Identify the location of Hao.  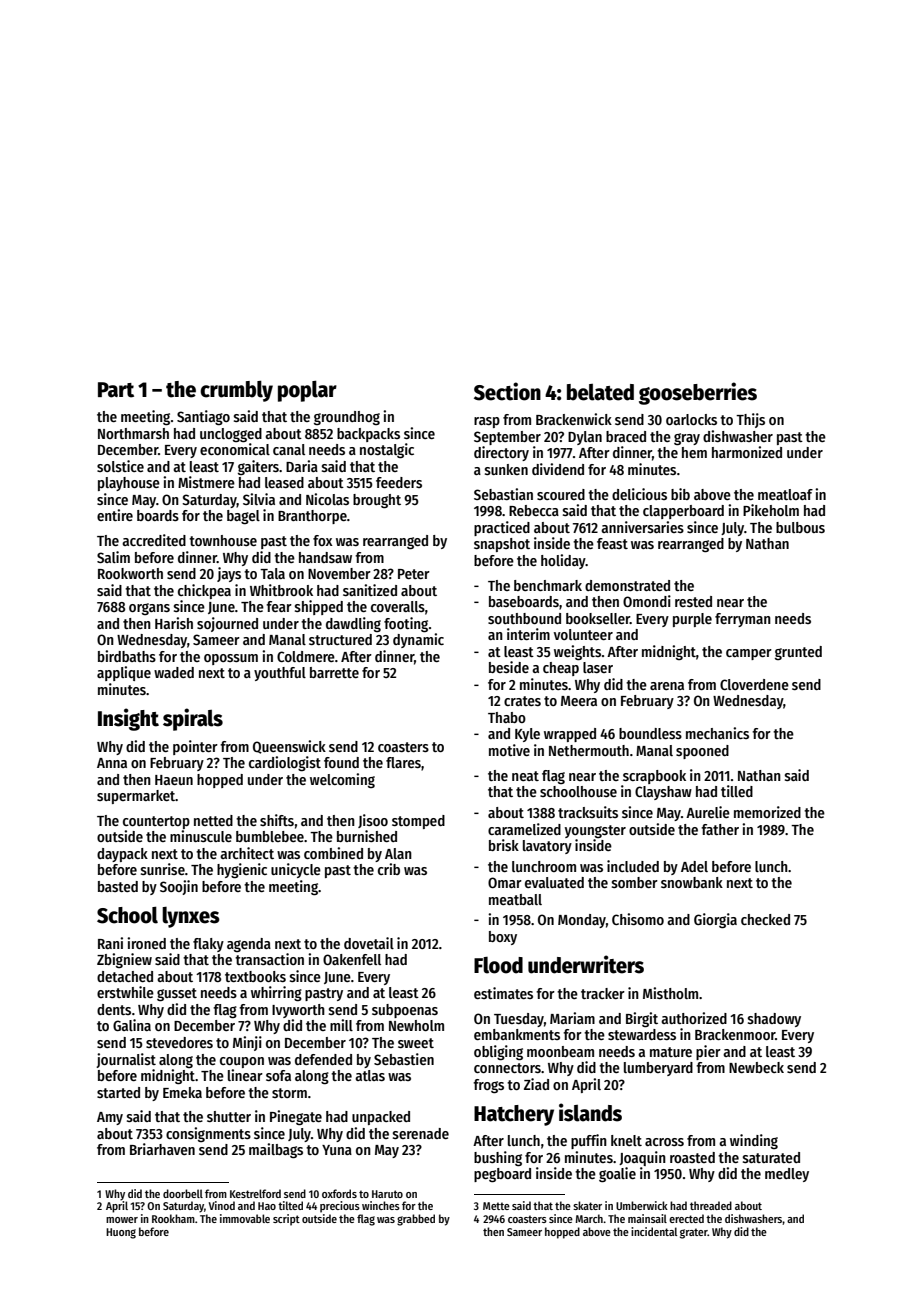
(267, 1206).
